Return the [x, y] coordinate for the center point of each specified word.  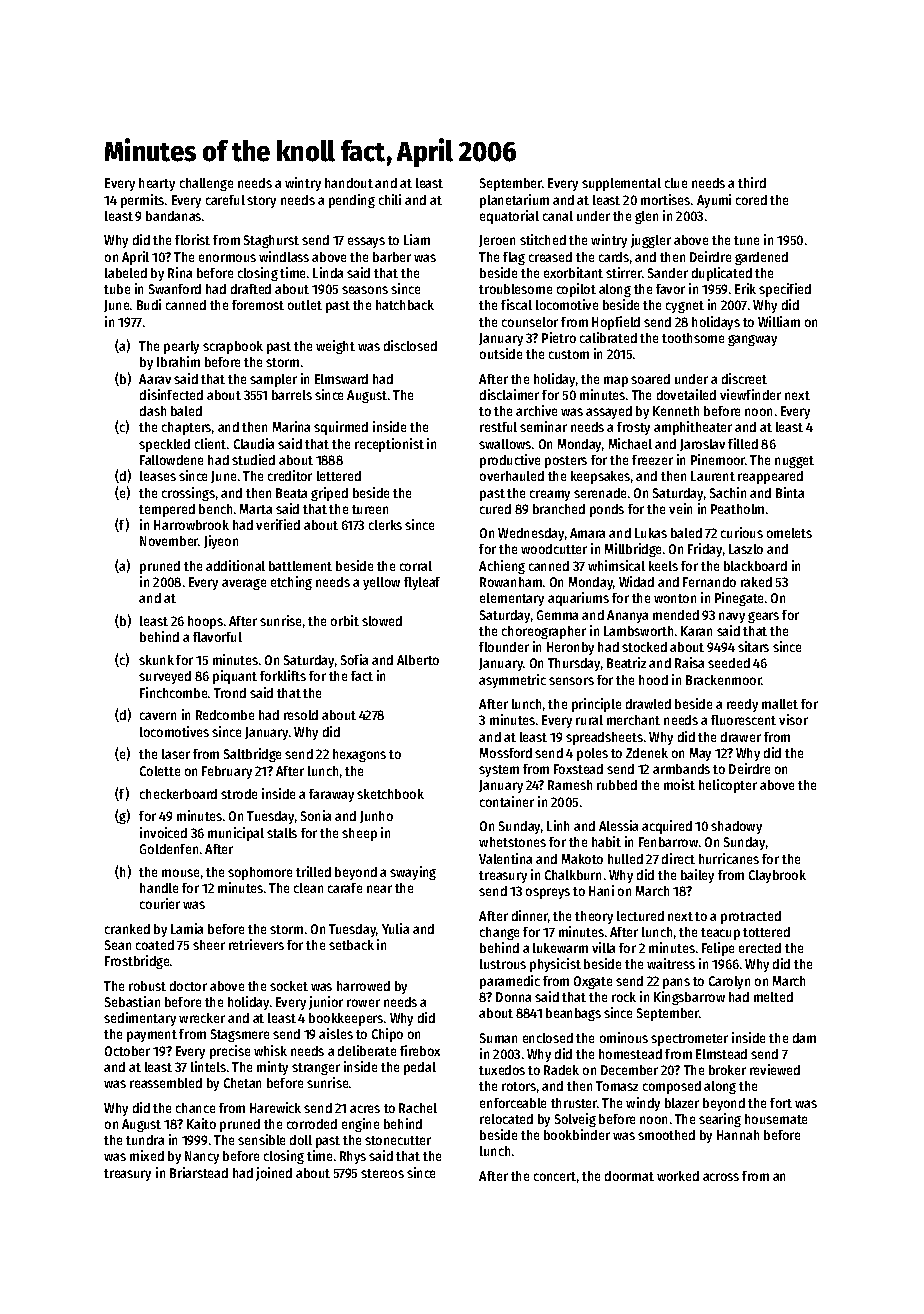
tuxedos [502, 1070]
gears [763, 617]
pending [352, 201]
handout [349, 183]
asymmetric [512, 681]
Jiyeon [221, 542]
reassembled [166, 1083]
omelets [789, 533]
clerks [385, 525]
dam [804, 1038]
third [752, 182]
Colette [160, 771]
